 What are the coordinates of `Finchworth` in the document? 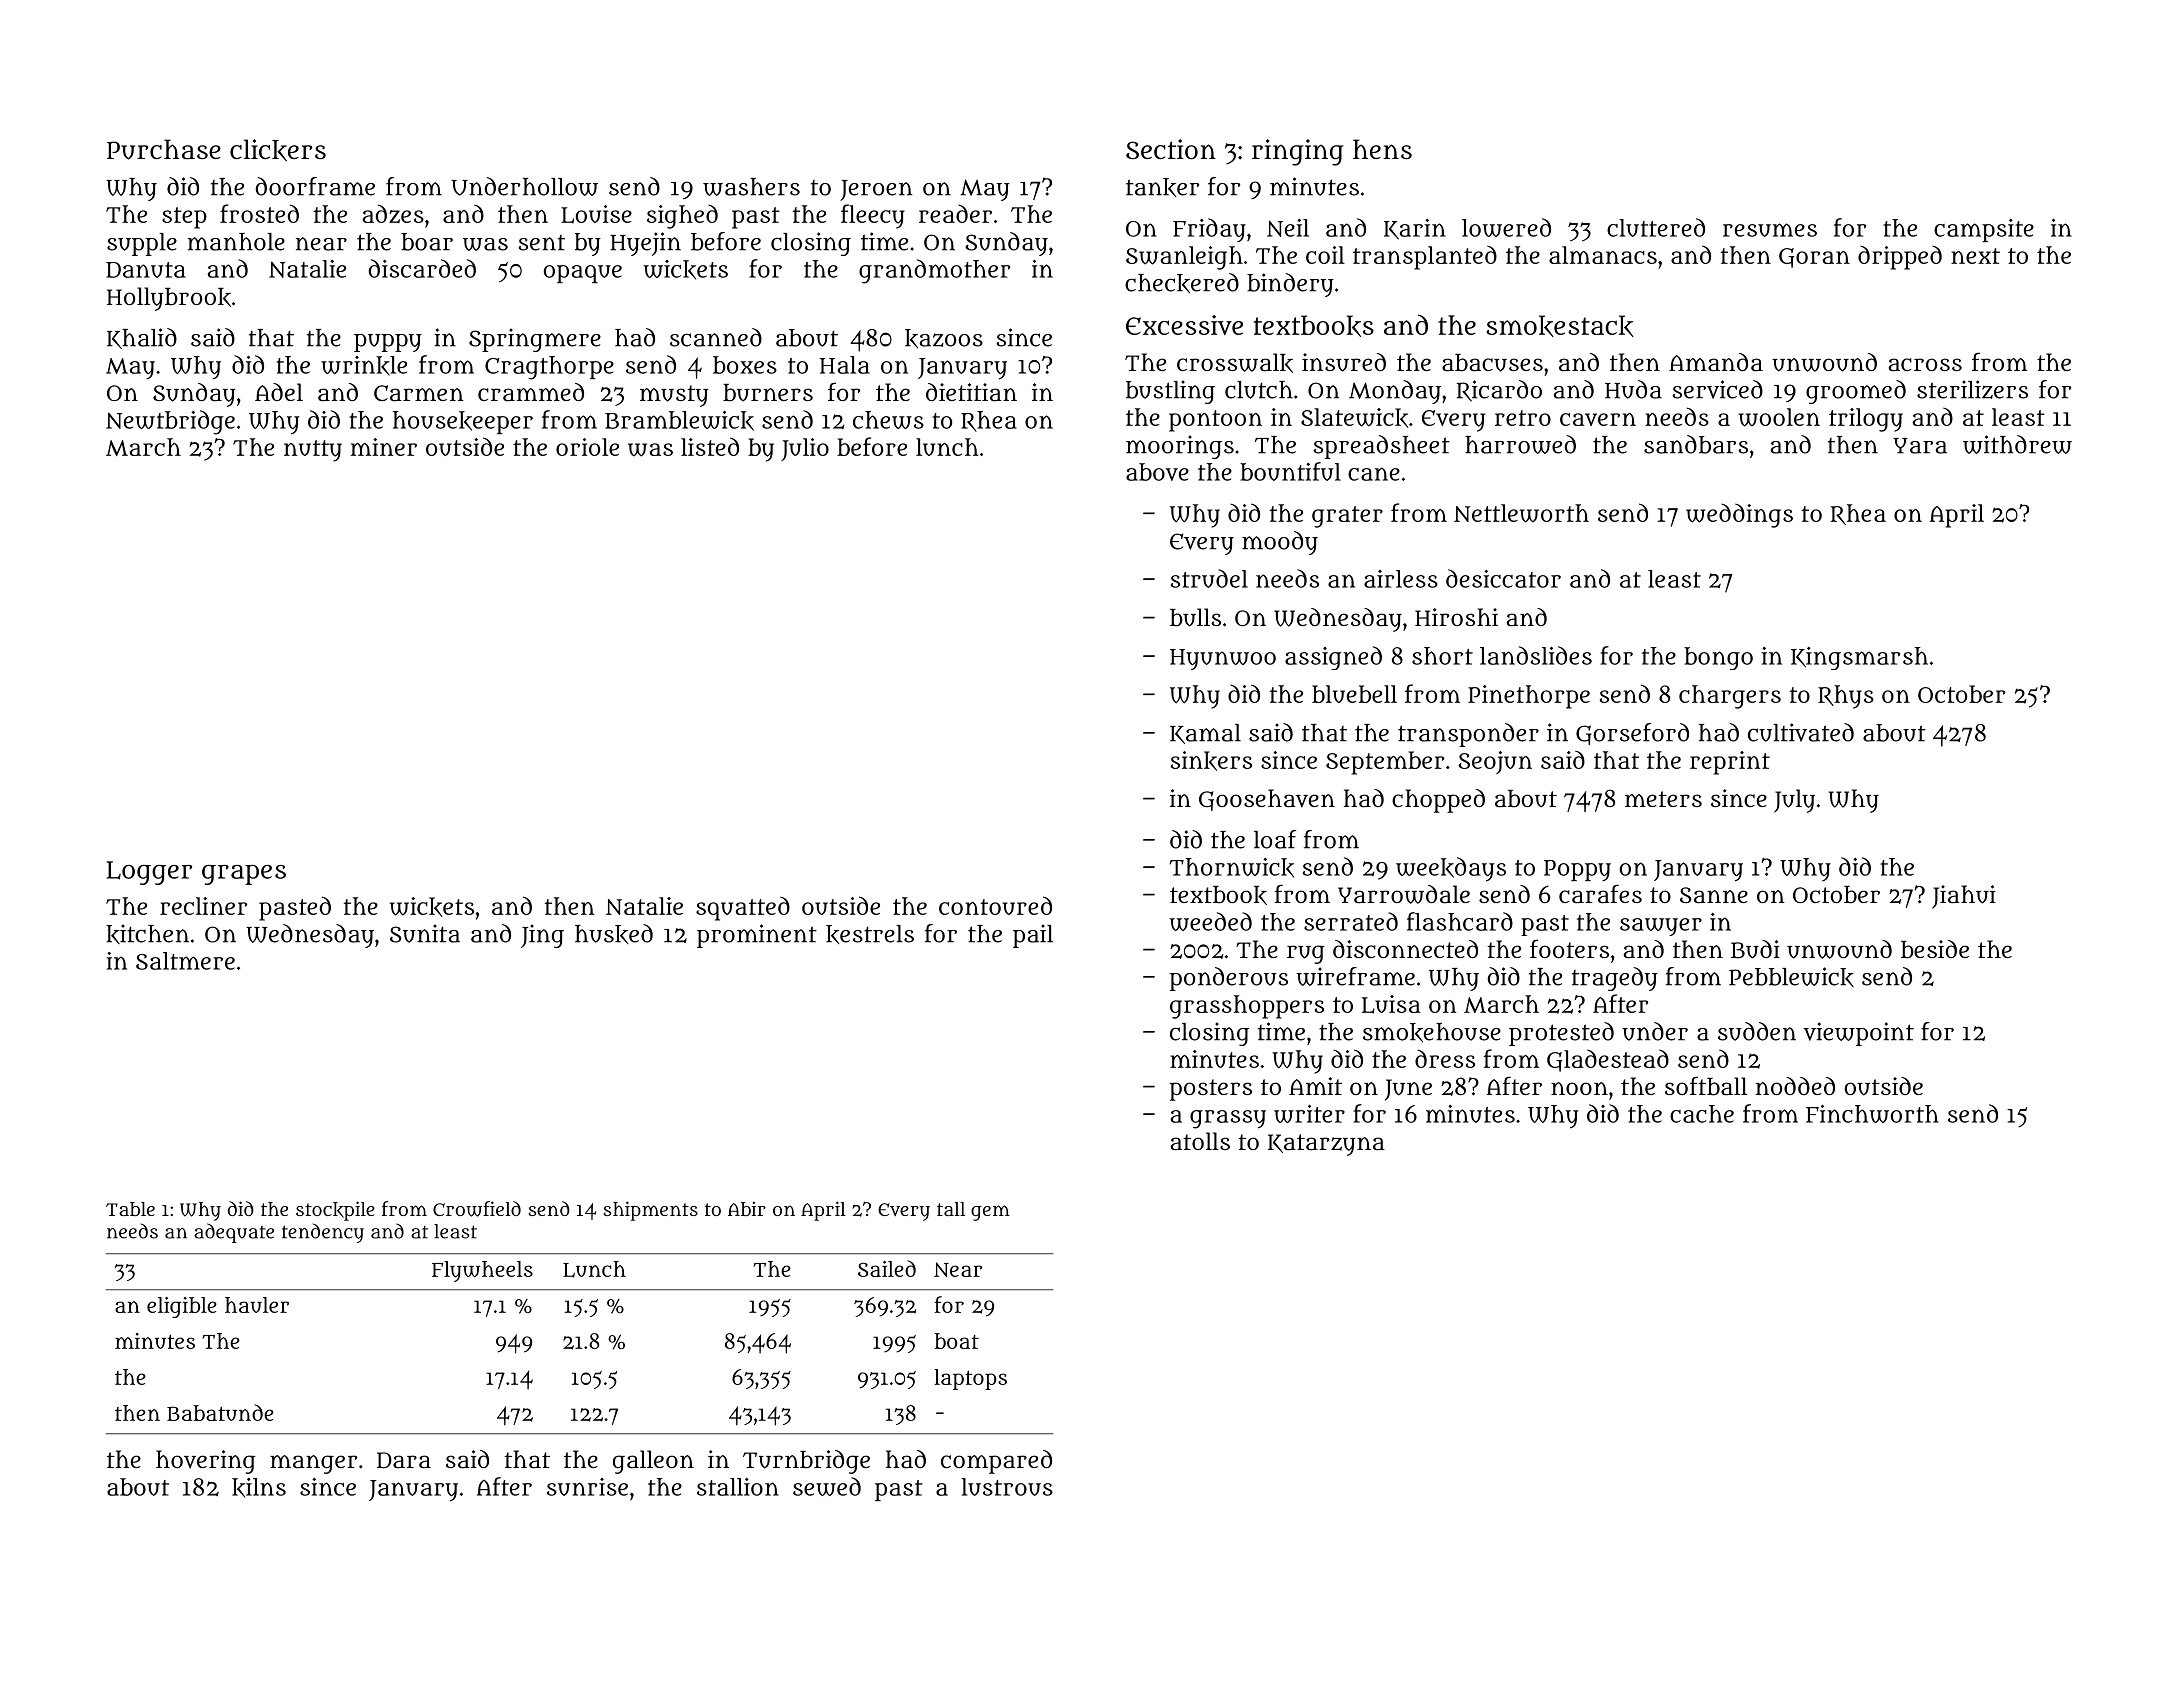 It's located at (1872, 1114).
